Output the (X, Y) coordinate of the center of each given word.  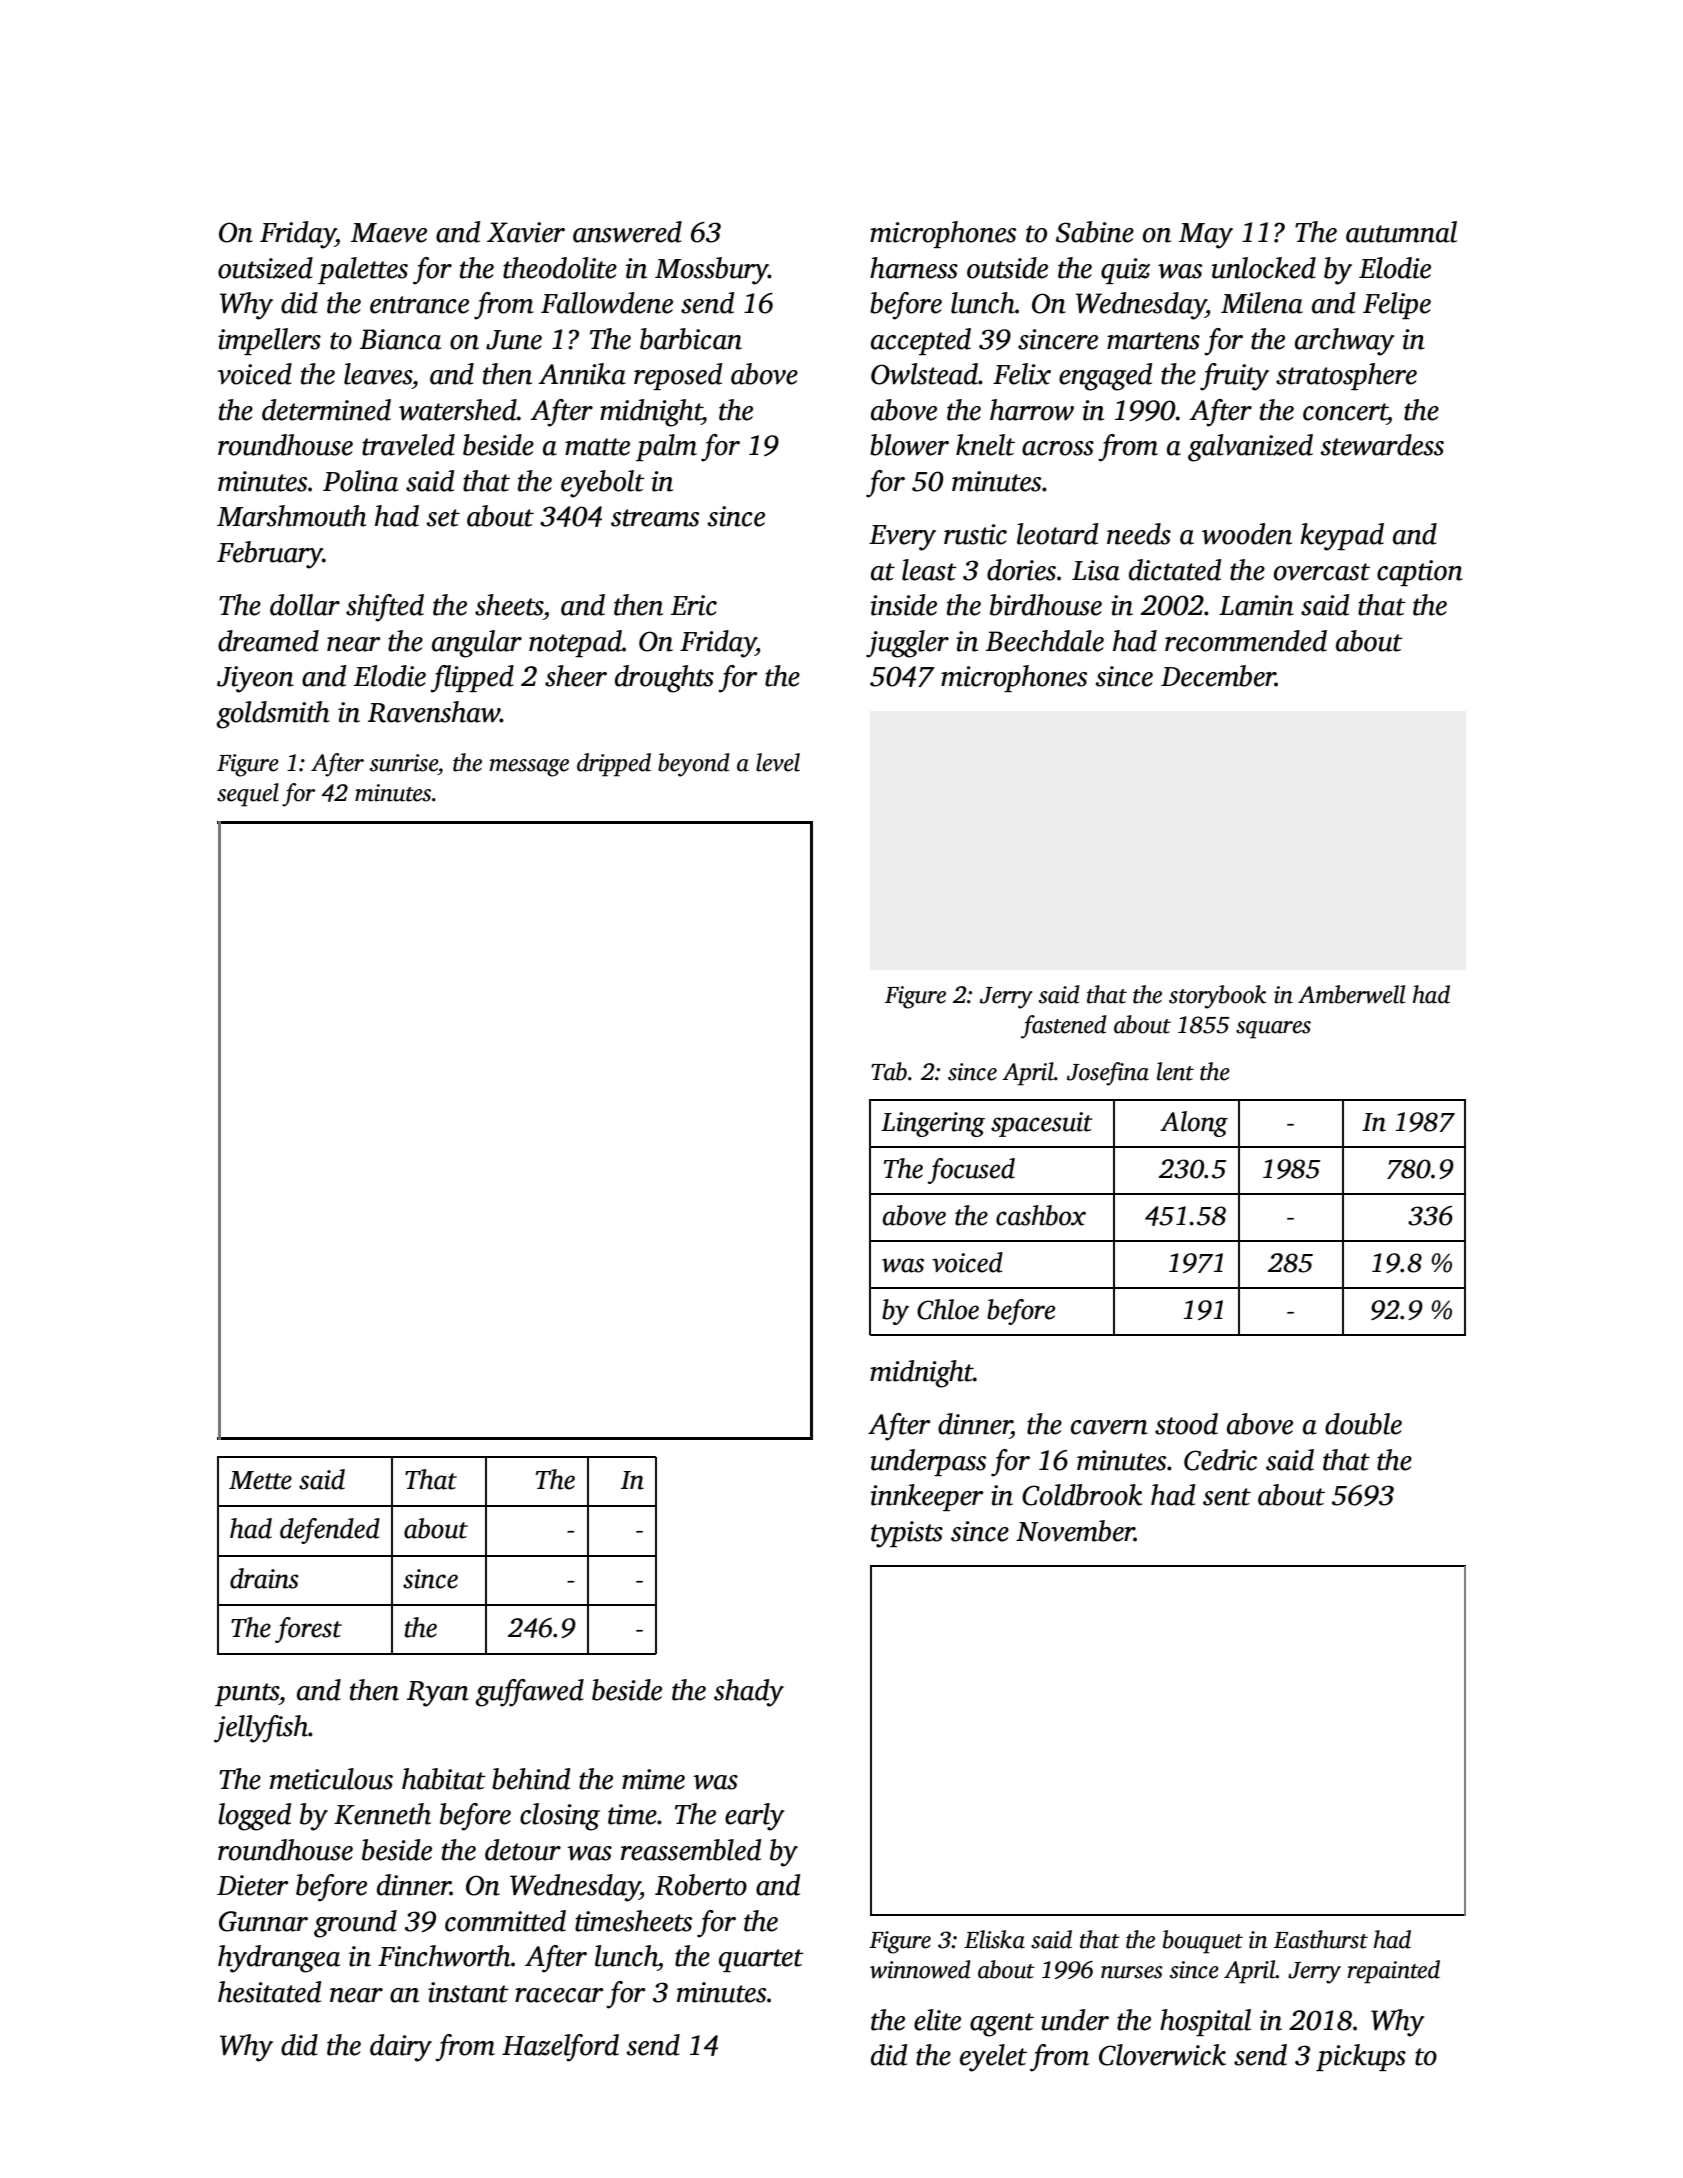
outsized (265, 268)
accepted (921, 341)
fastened (1064, 1027)
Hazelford (560, 2048)
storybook (1217, 997)
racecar (559, 1995)
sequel (248, 795)
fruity (1234, 377)
